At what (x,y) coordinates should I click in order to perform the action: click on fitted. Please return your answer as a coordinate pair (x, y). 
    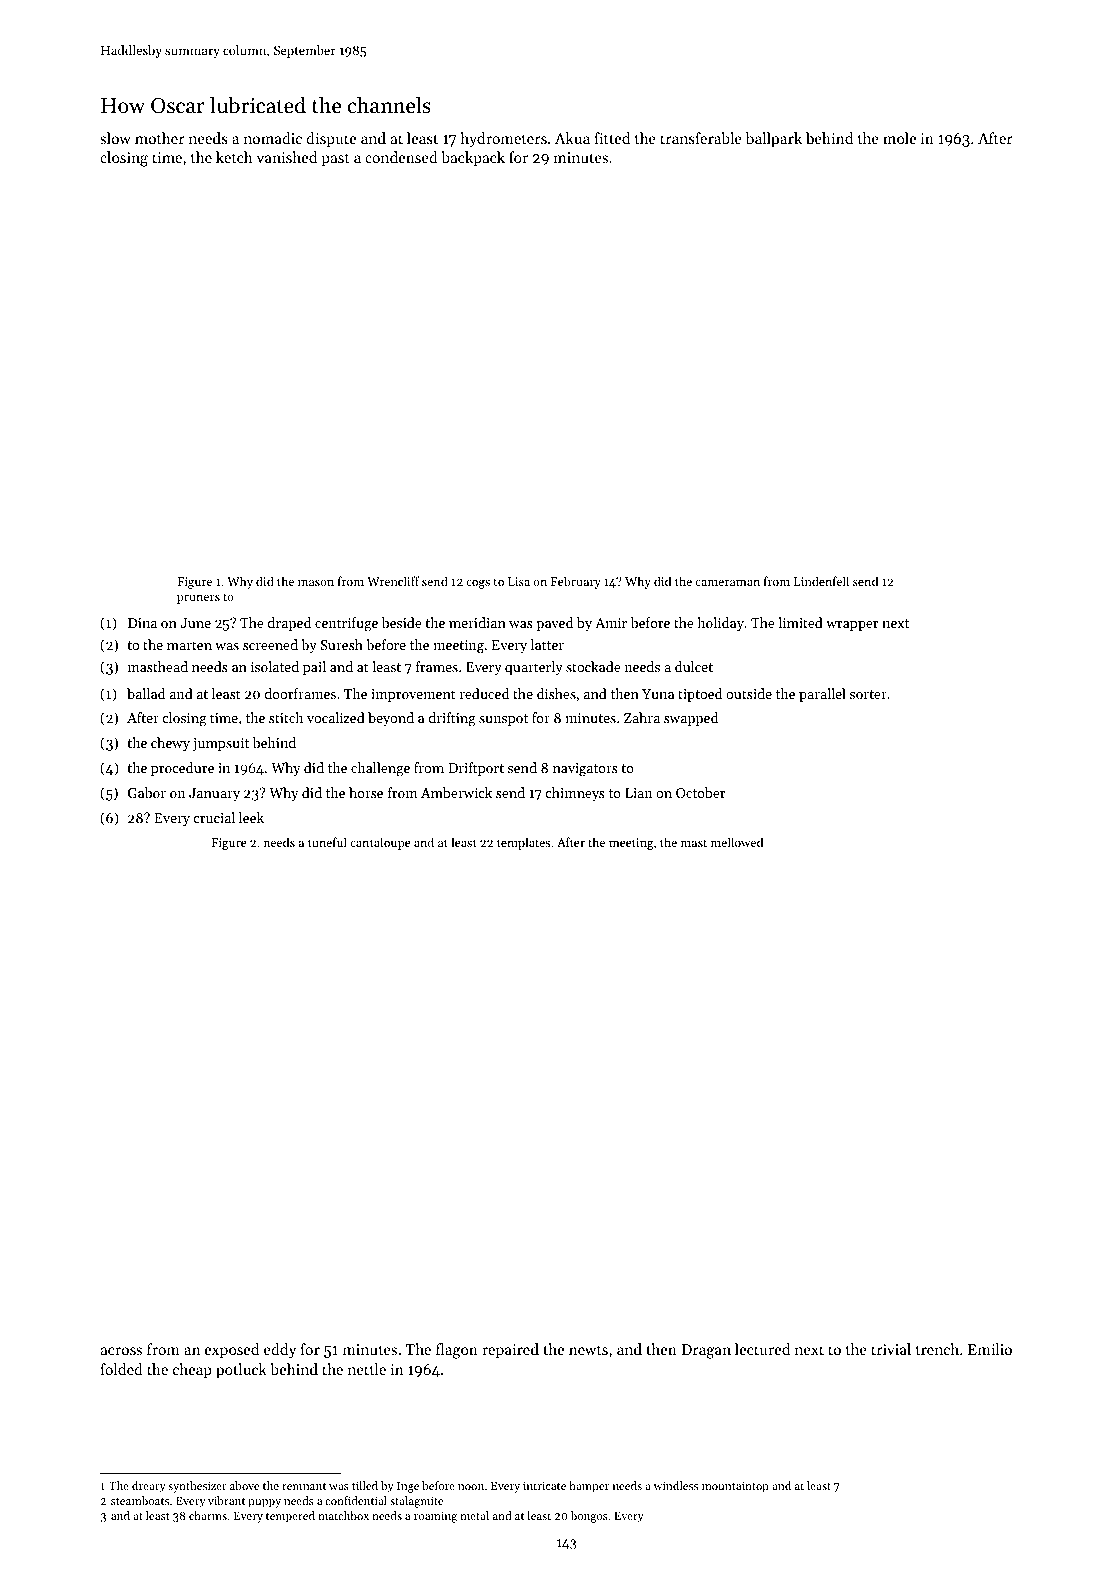
    Looking at the image, I should click on (612, 138).
